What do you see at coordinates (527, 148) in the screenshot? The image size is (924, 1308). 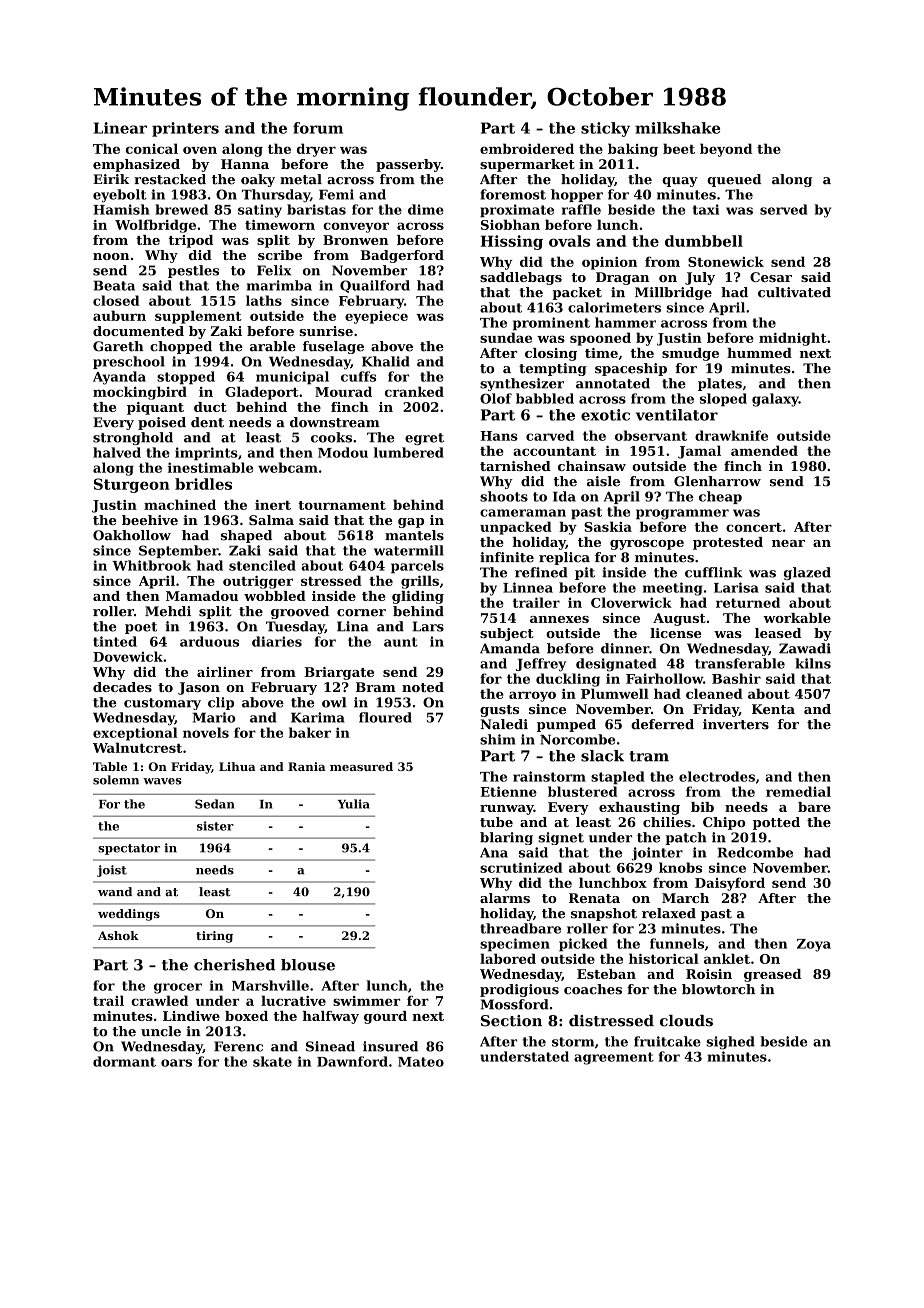 I see `embroidered` at bounding box center [527, 148].
